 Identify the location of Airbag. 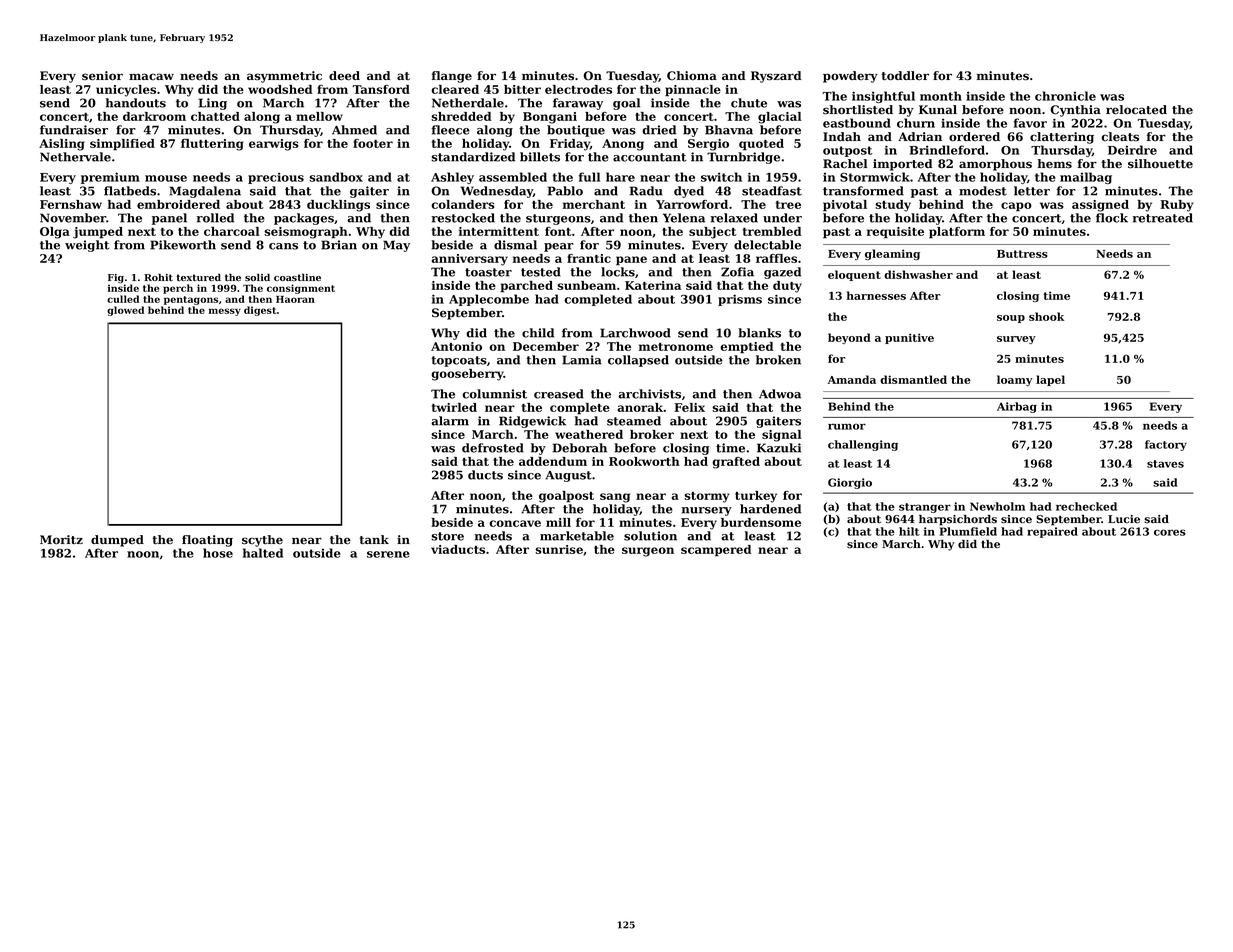
(1017, 407).
